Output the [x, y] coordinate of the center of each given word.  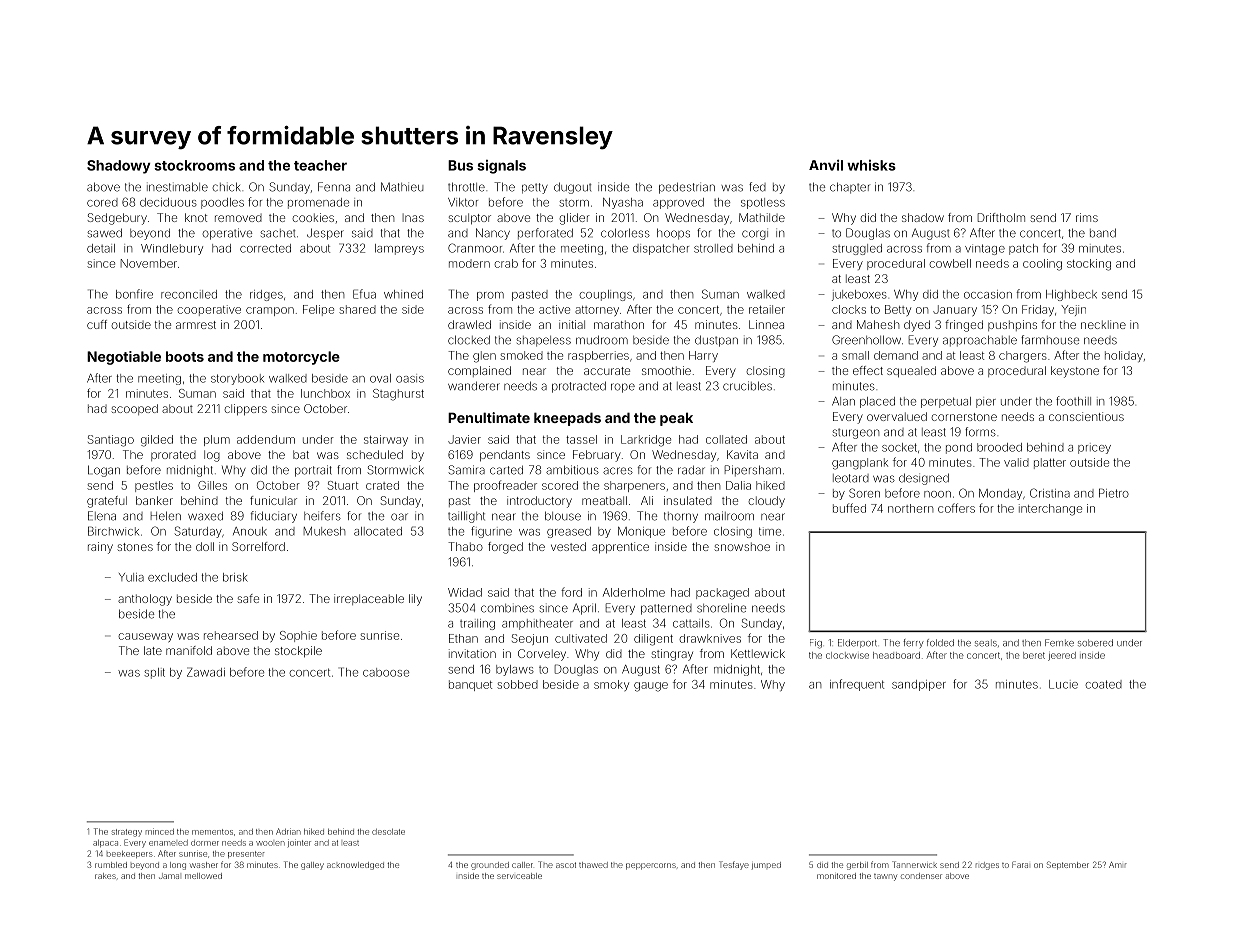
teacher [320, 165]
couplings [605, 295]
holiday [1124, 356]
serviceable [519, 876]
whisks [871, 165]
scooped [134, 409]
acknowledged [355, 866]
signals [501, 167]
